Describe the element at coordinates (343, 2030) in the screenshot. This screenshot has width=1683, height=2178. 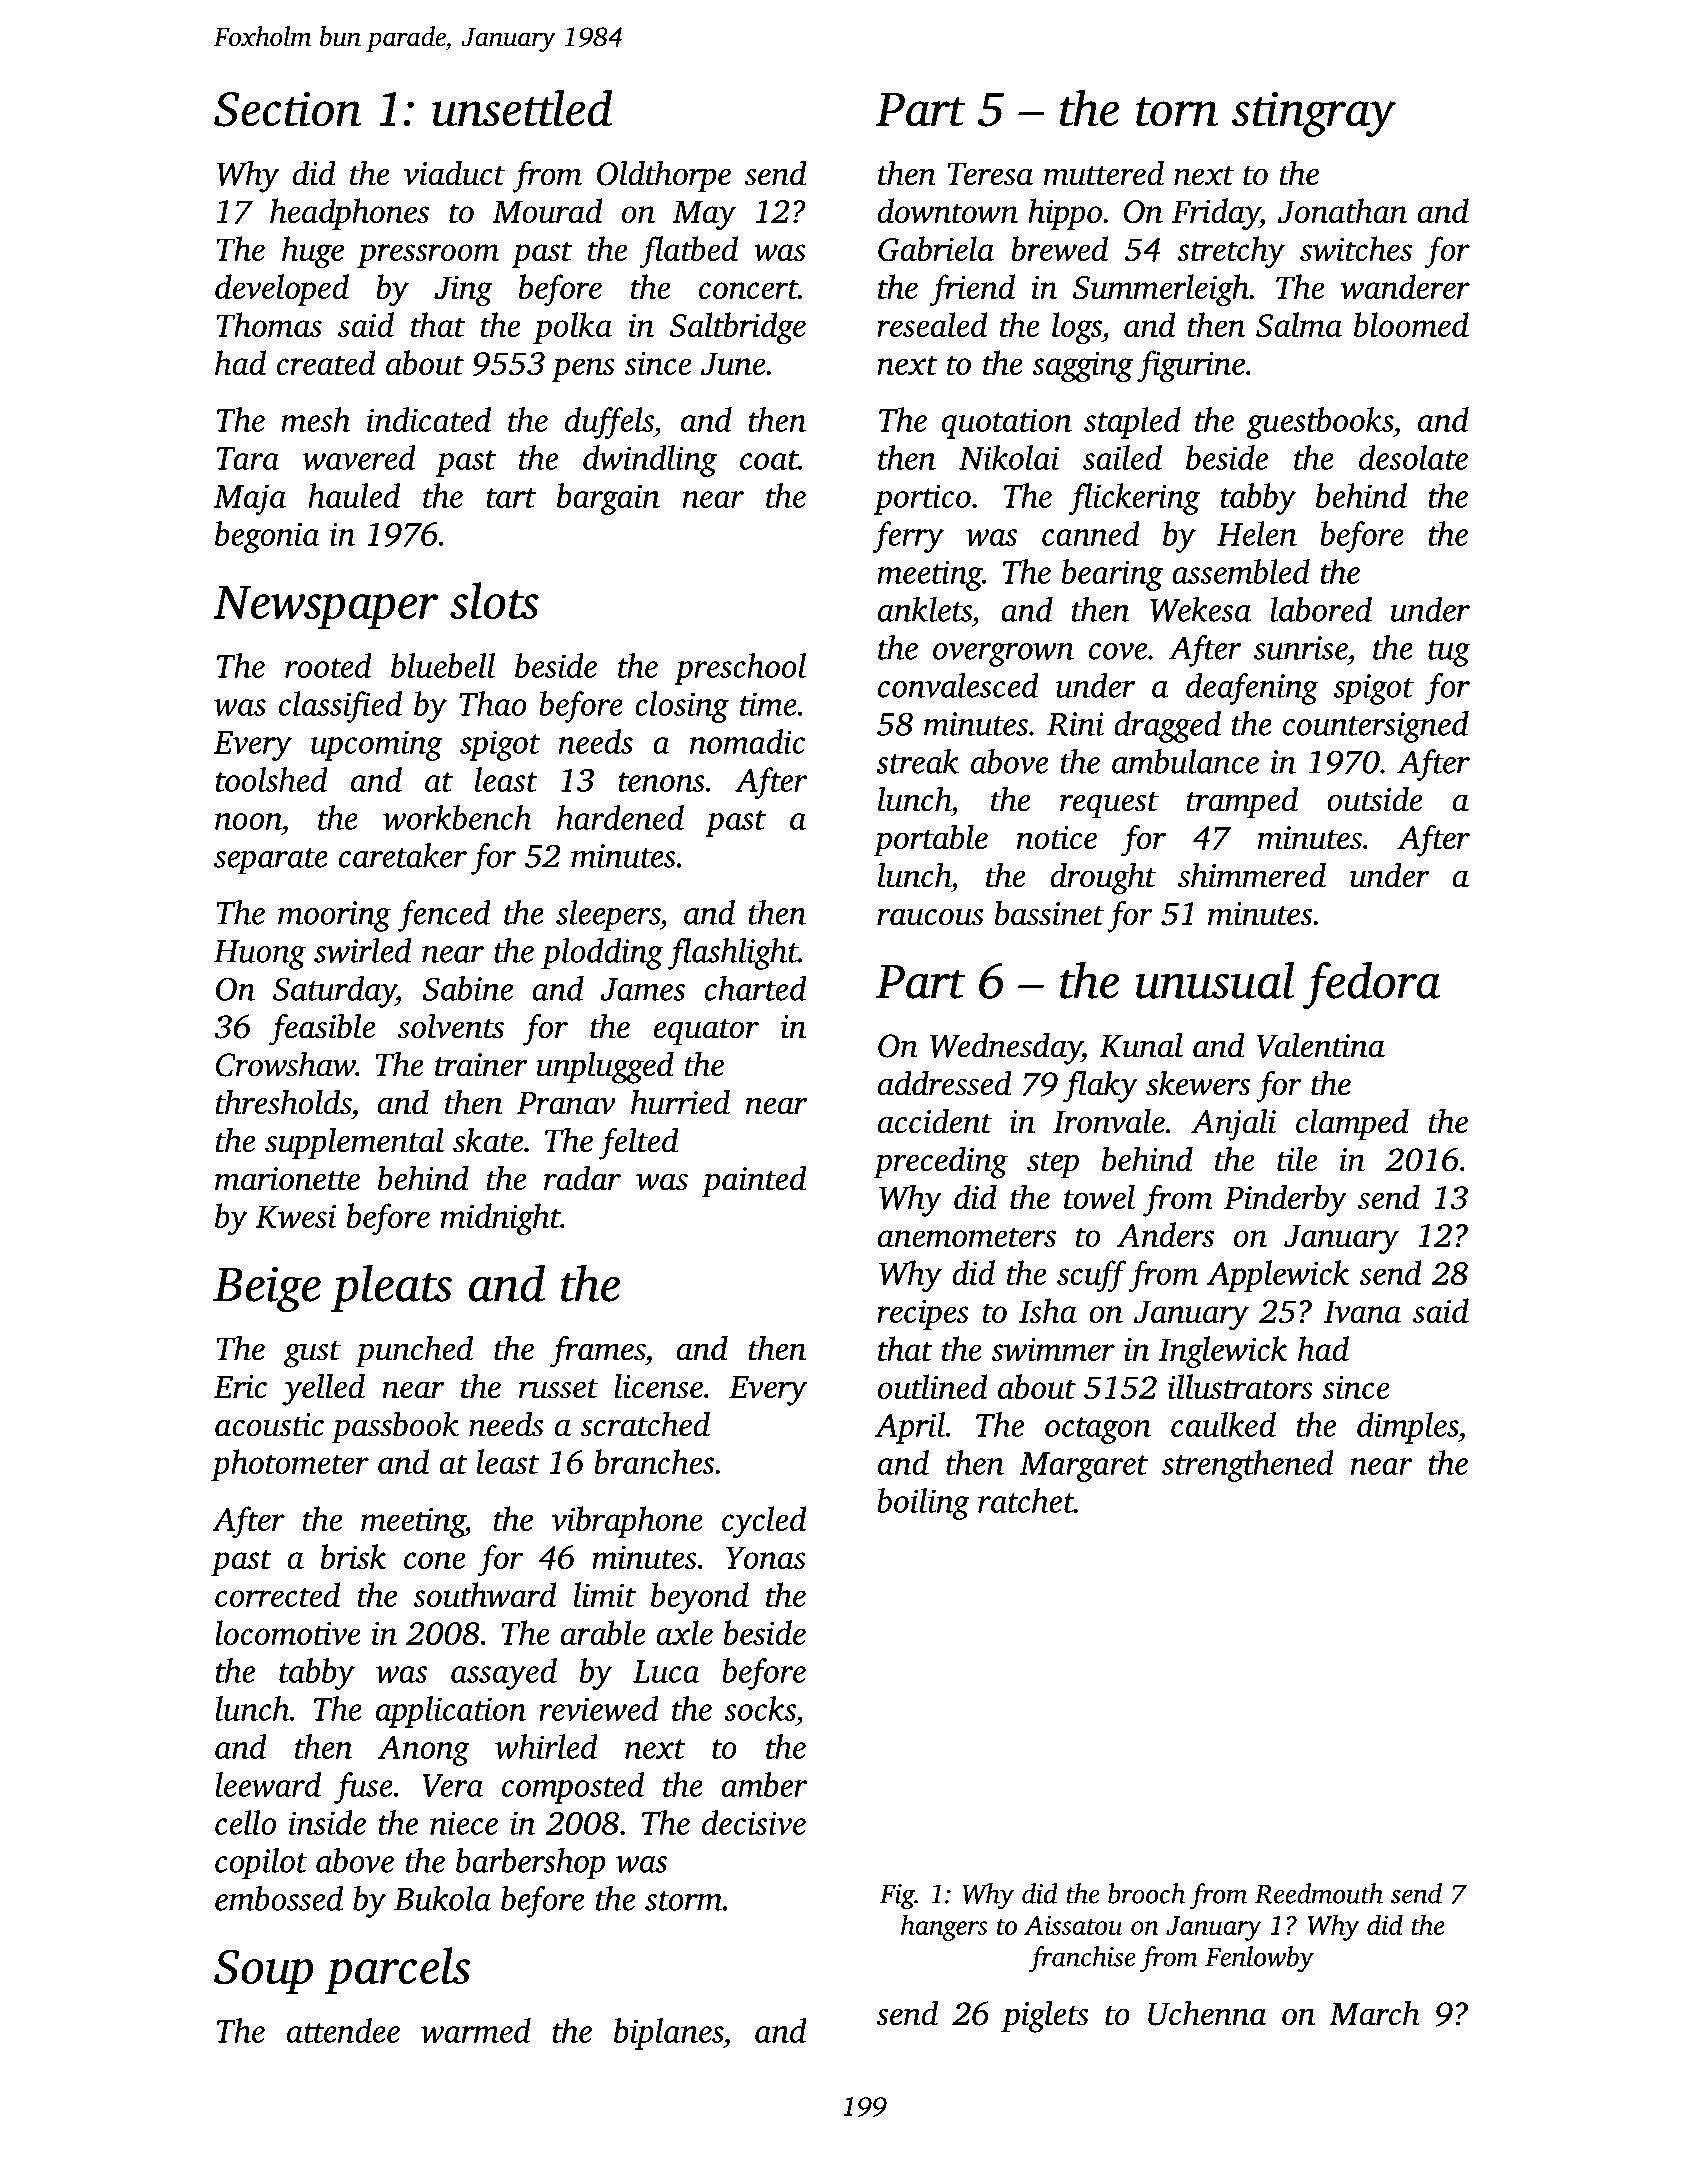
I see `attendee` at that location.
